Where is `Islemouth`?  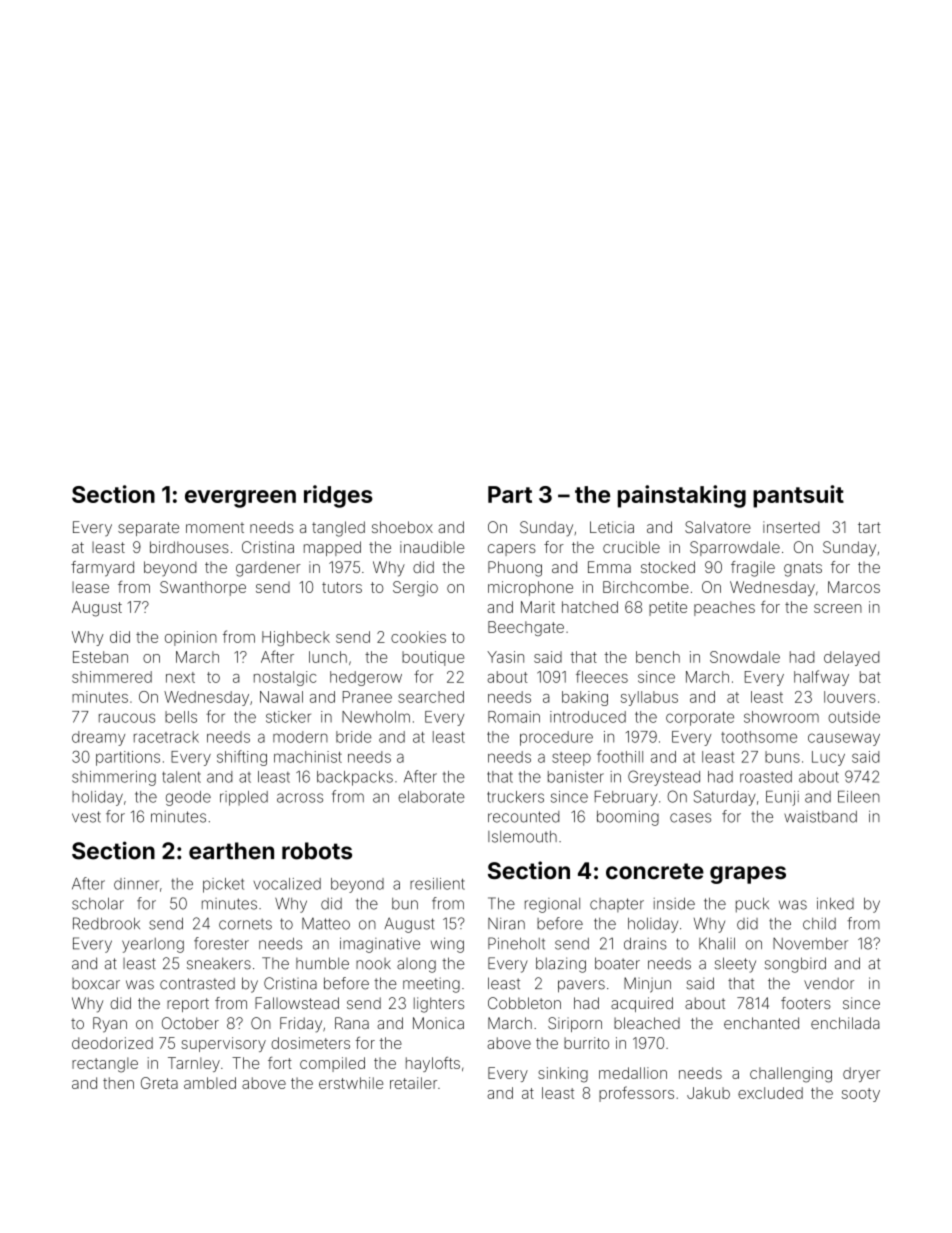
Islemouth is located at coordinates (522, 837).
